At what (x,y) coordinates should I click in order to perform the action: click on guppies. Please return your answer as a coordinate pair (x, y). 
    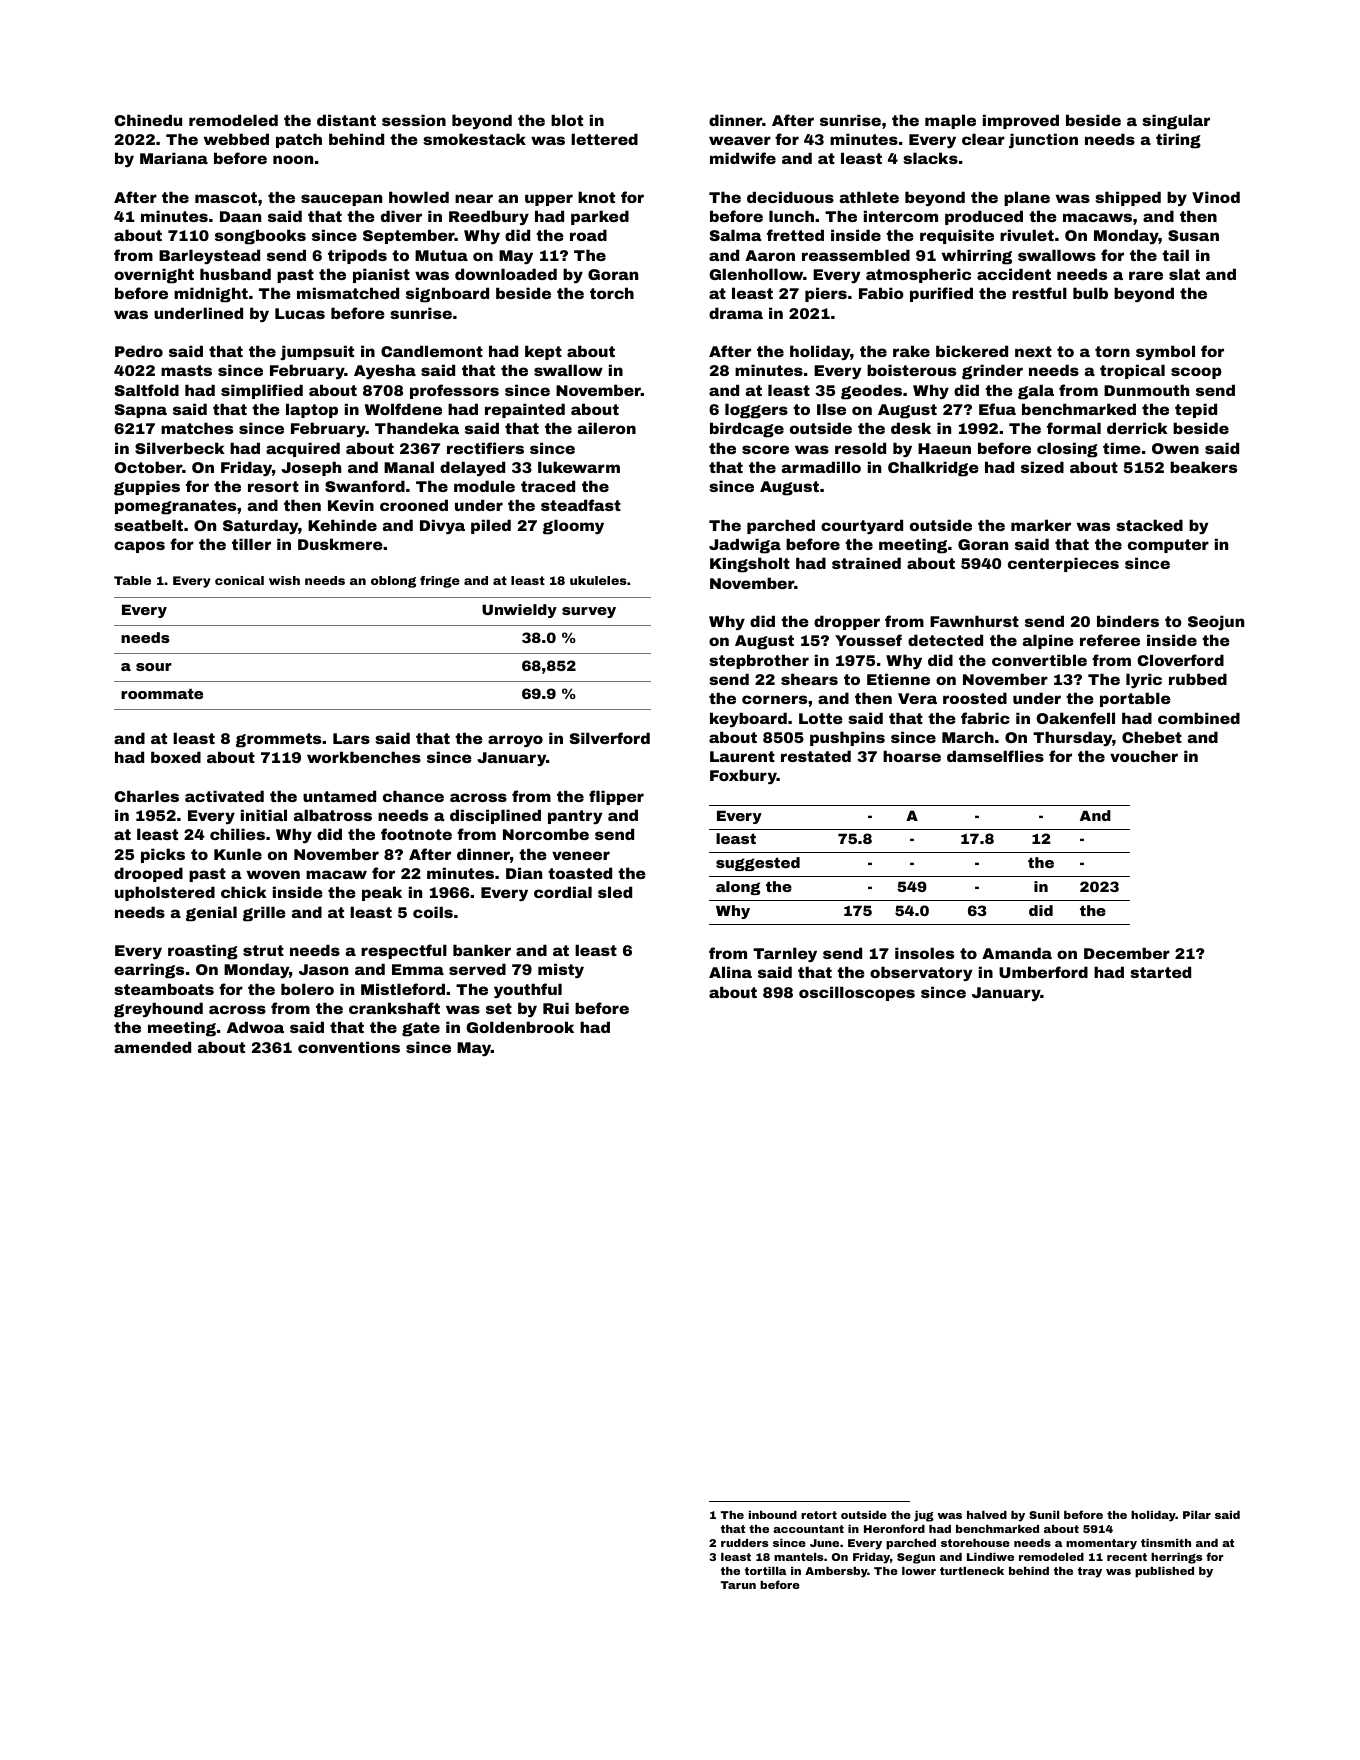
    Looking at the image, I should click on (147, 488).
